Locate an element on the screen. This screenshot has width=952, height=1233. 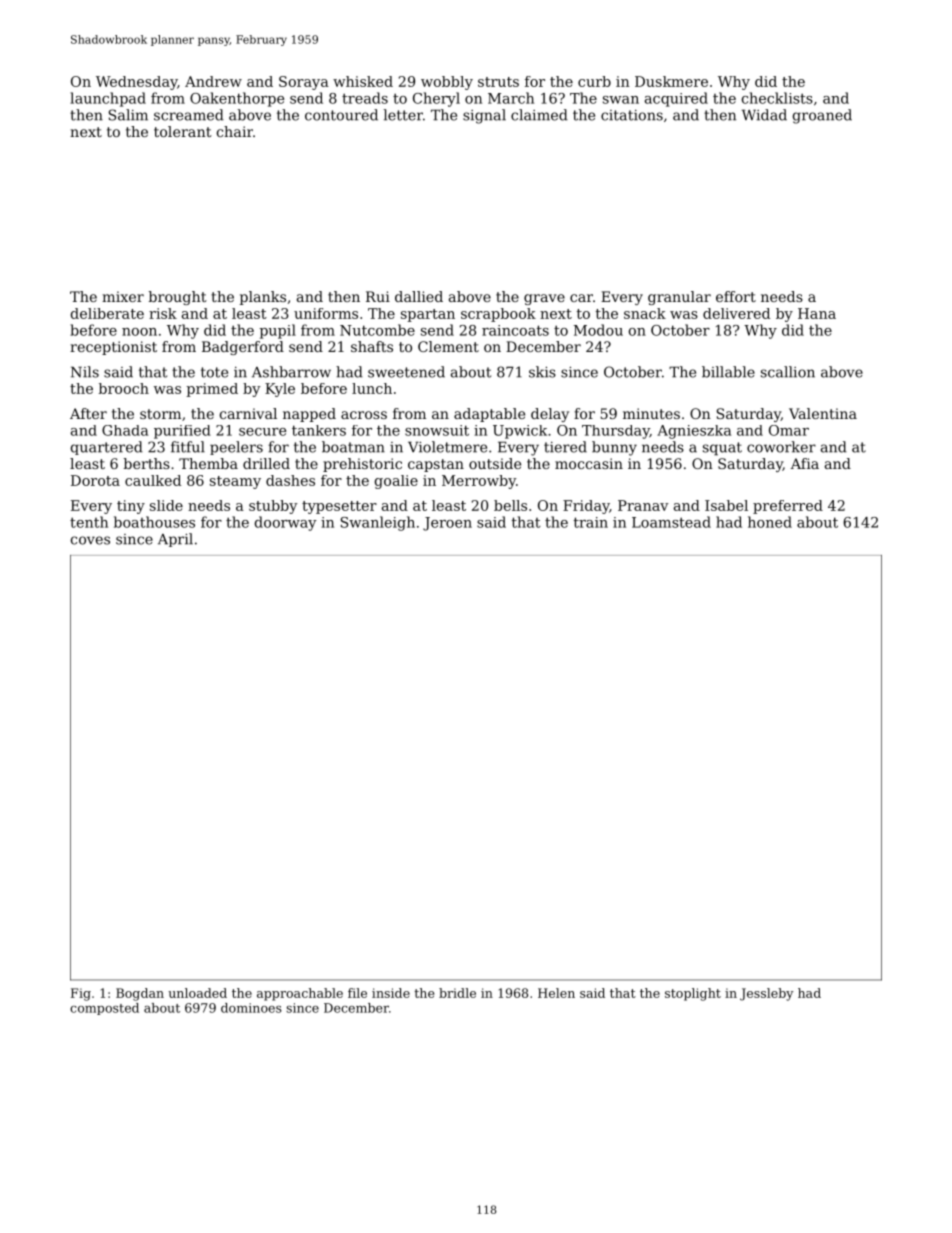
Wednesday is located at coordinates (136, 83).
